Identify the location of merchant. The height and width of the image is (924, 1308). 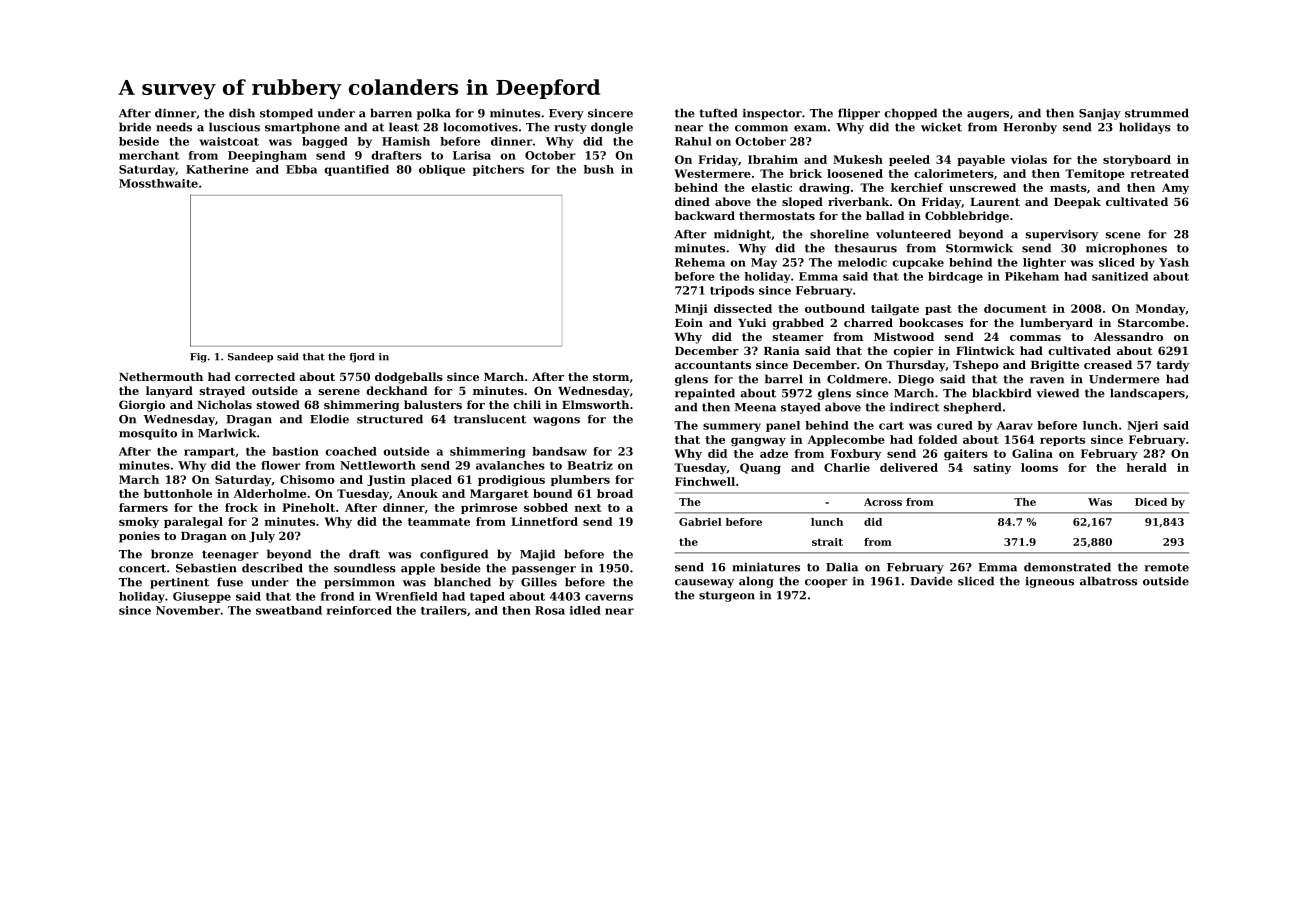
(149, 155).
